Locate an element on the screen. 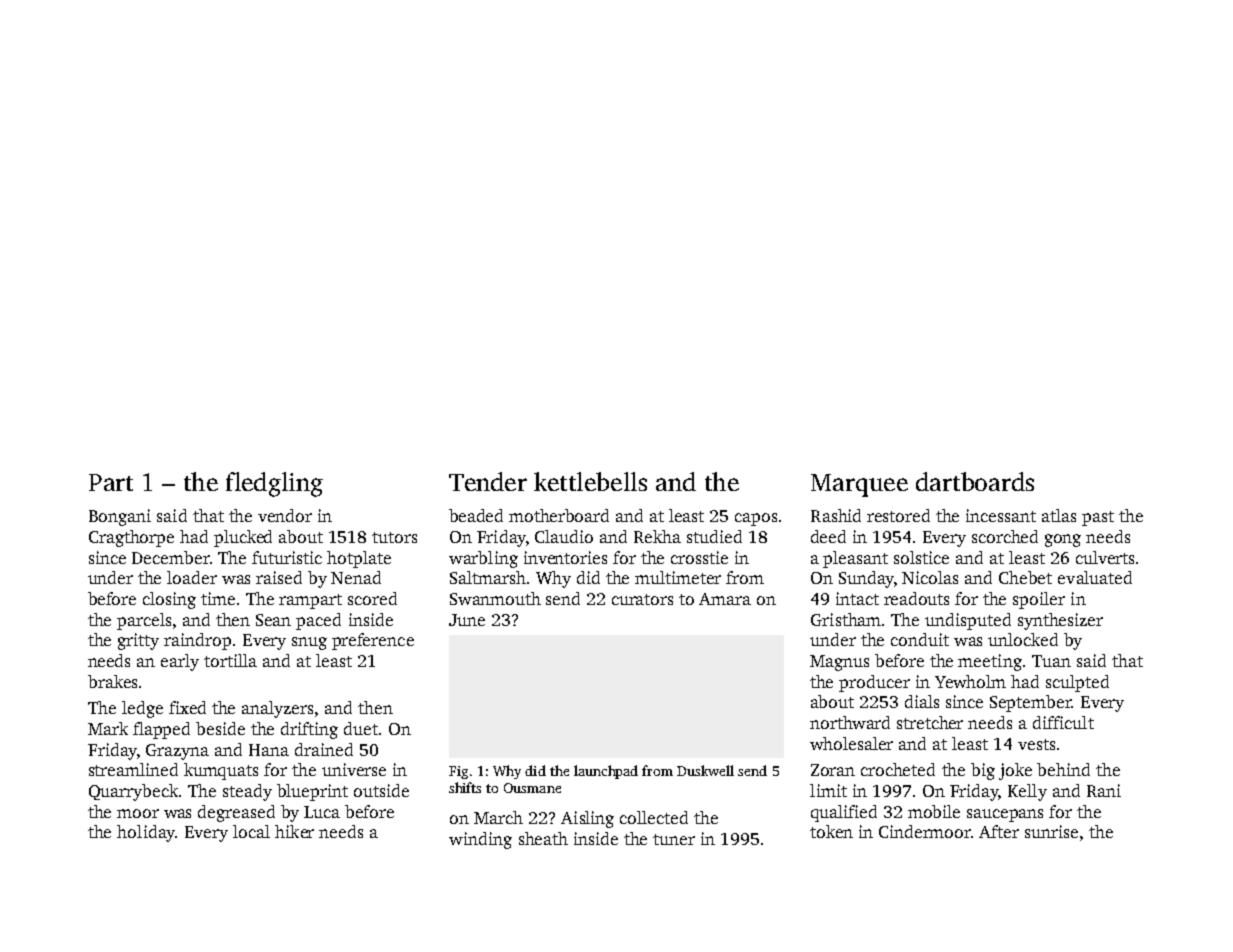  kettlebells is located at coordinates (590, 481).
